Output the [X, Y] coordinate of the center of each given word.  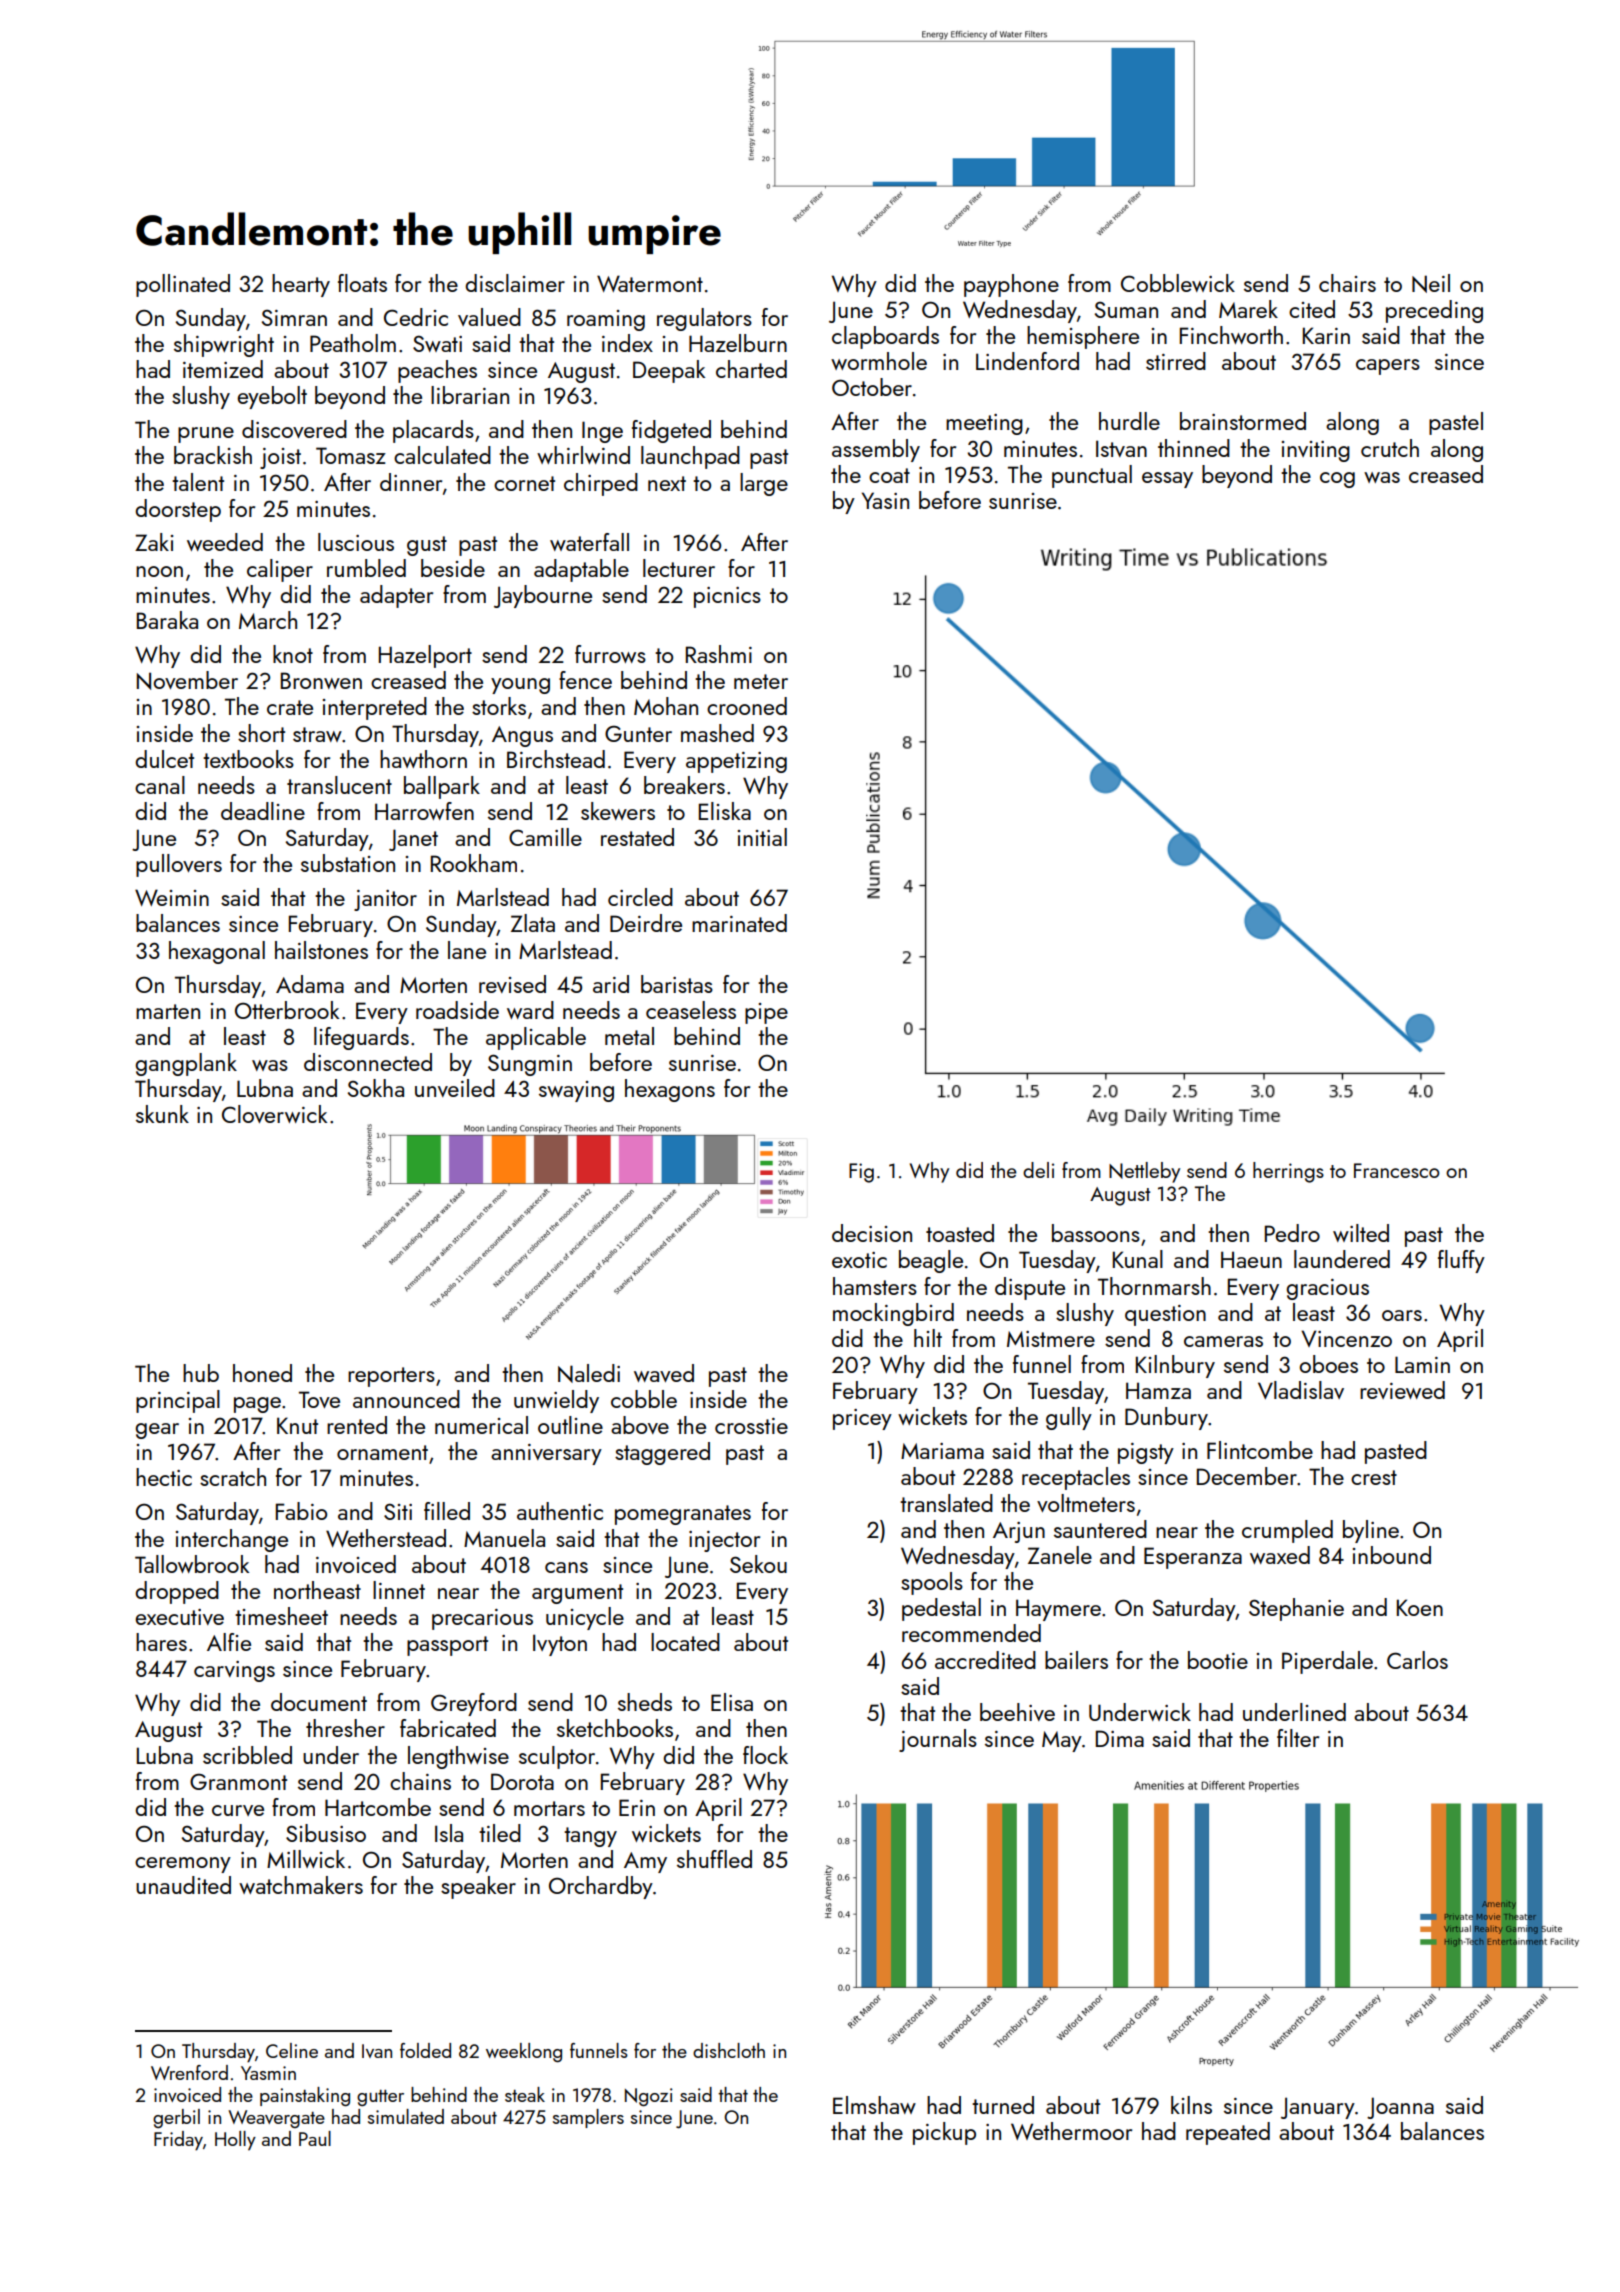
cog [1337, 480]
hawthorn [423, 759]
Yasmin [268, 2073]
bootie [1218, 1660]
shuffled [714, 1859]
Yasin [885, 500]
